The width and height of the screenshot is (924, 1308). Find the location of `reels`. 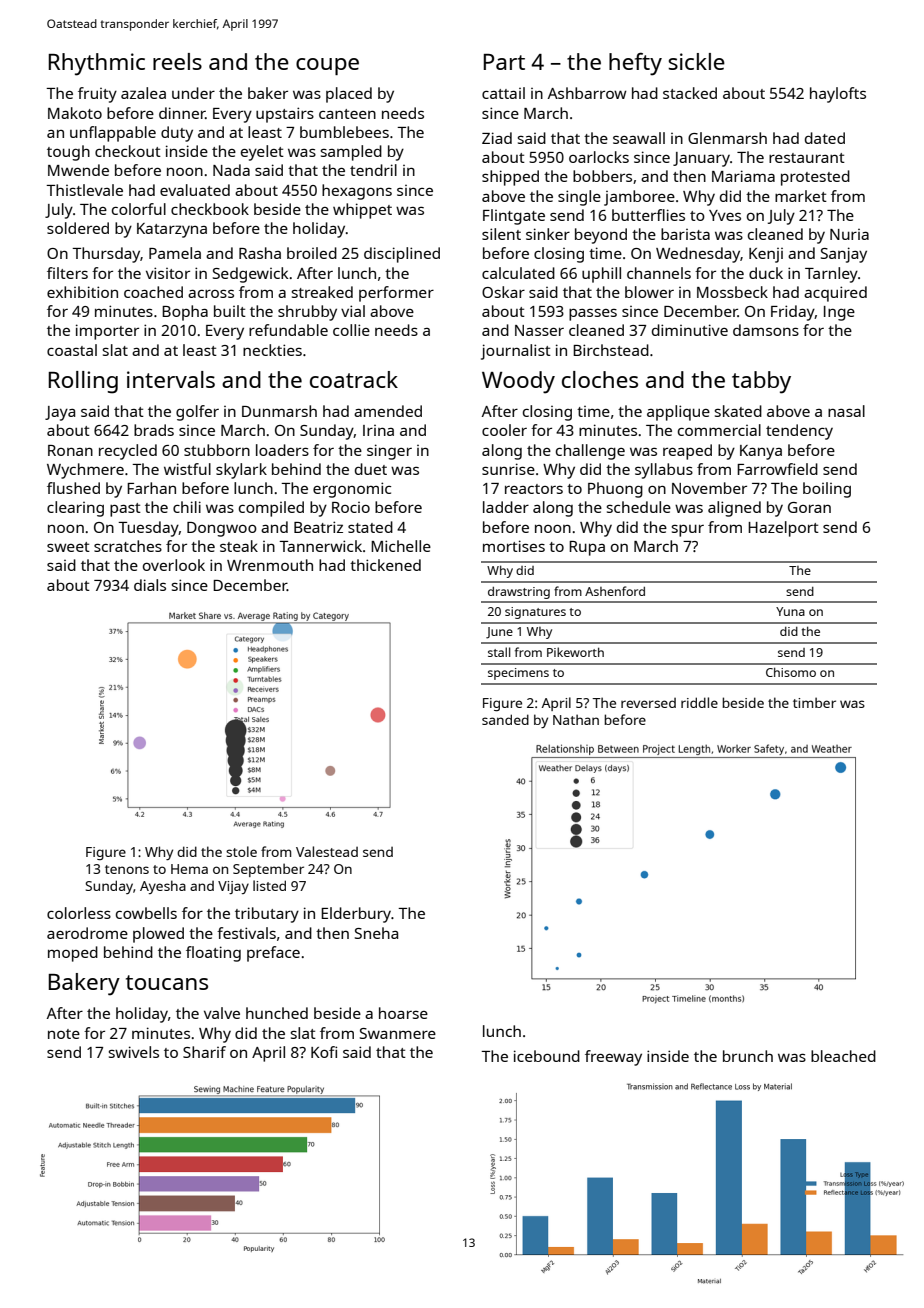

reels is located at coordinates (177, 61).
